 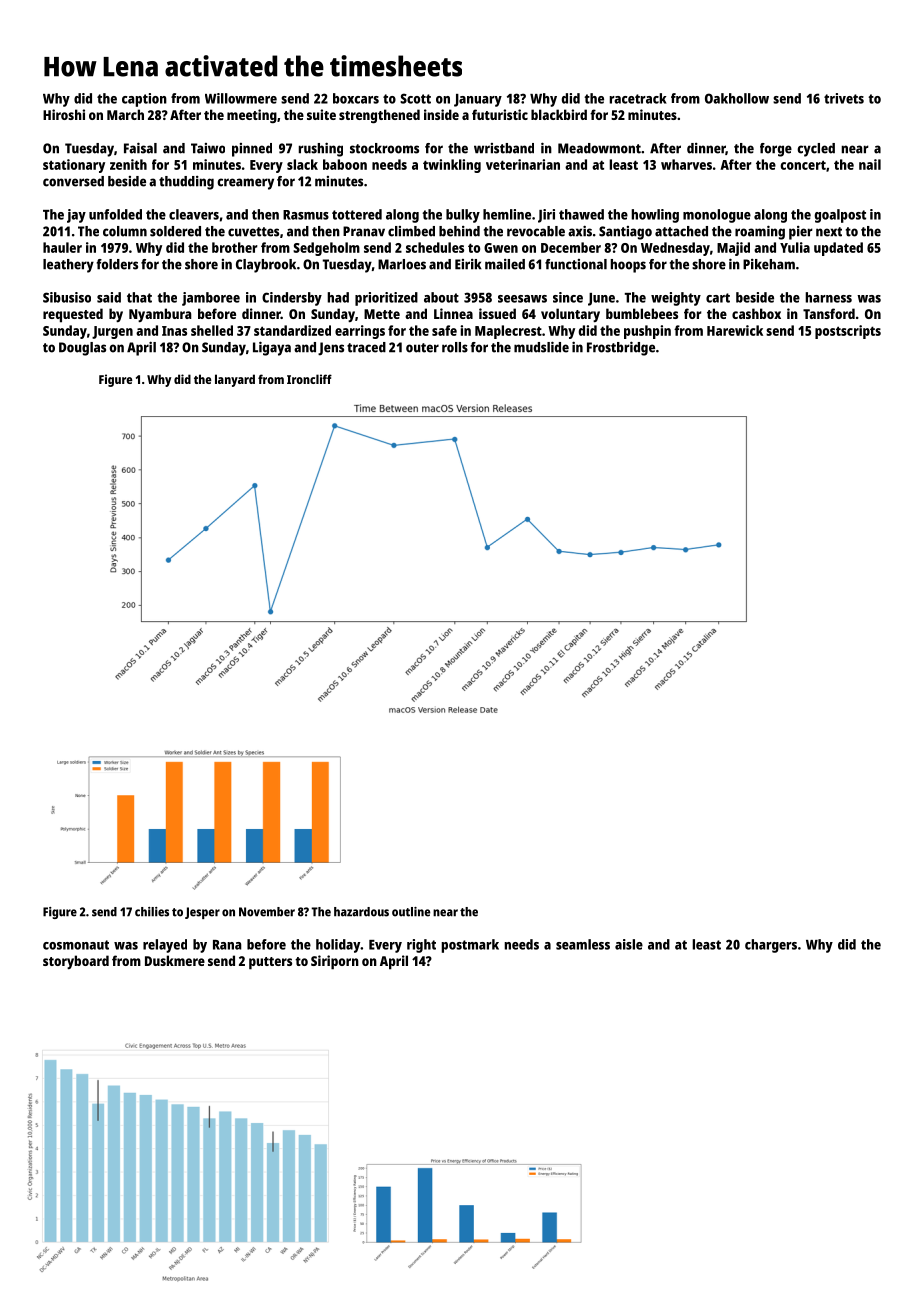 What do you see at coordinates (76, 945) in the screenshot?
I see `cosmonaut` at bounding box center [76, 945].
